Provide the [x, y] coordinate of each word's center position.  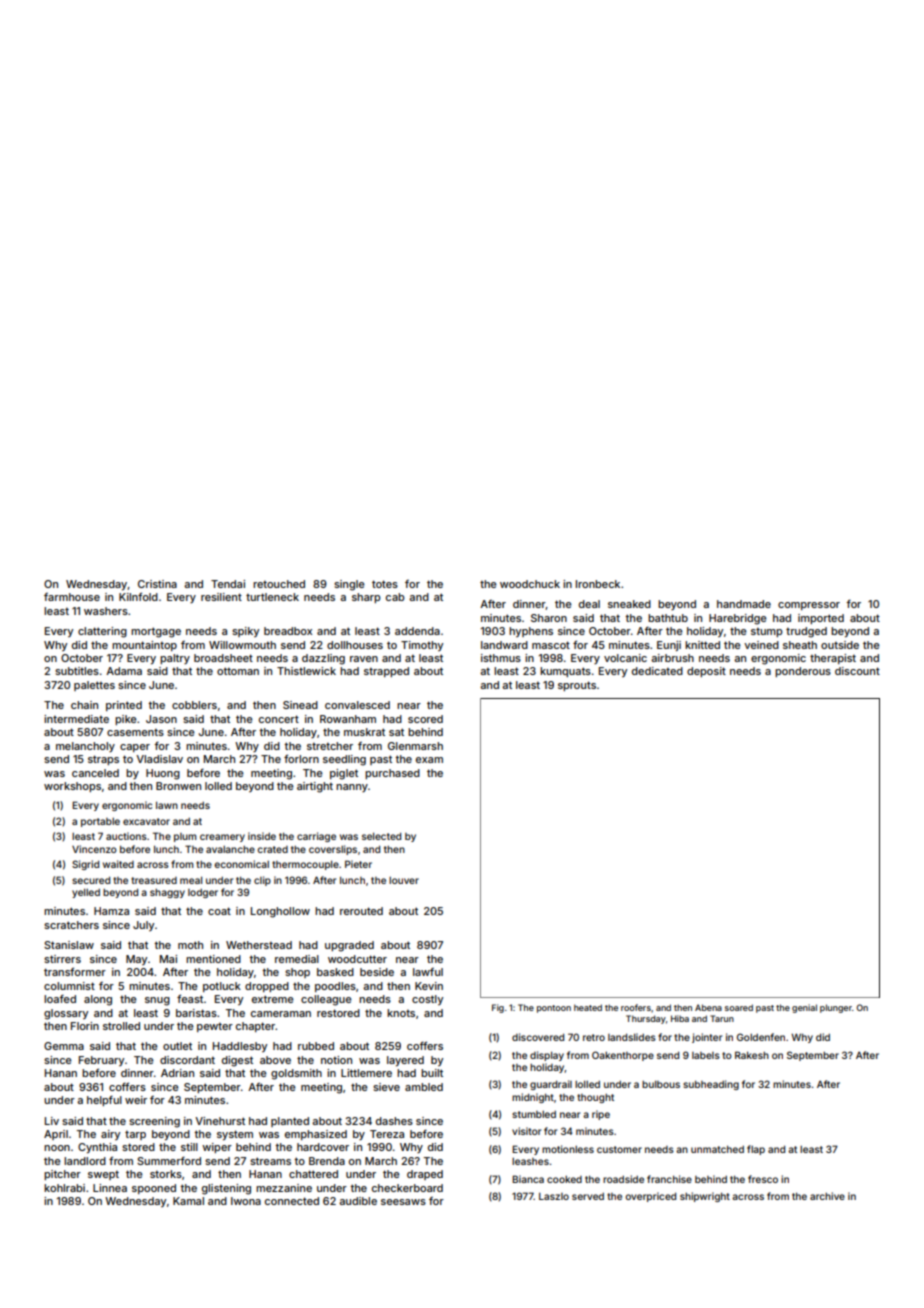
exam [429, 760]
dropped [267, 987]
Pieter [358, 864]
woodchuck [530, 584]
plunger [836, 1008]
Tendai [228, 584]
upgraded [349, 946]
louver [404, 880]
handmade [744, 604]
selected [381, 836]
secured [91, 880]
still [189, 1147]
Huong [163, 774]
